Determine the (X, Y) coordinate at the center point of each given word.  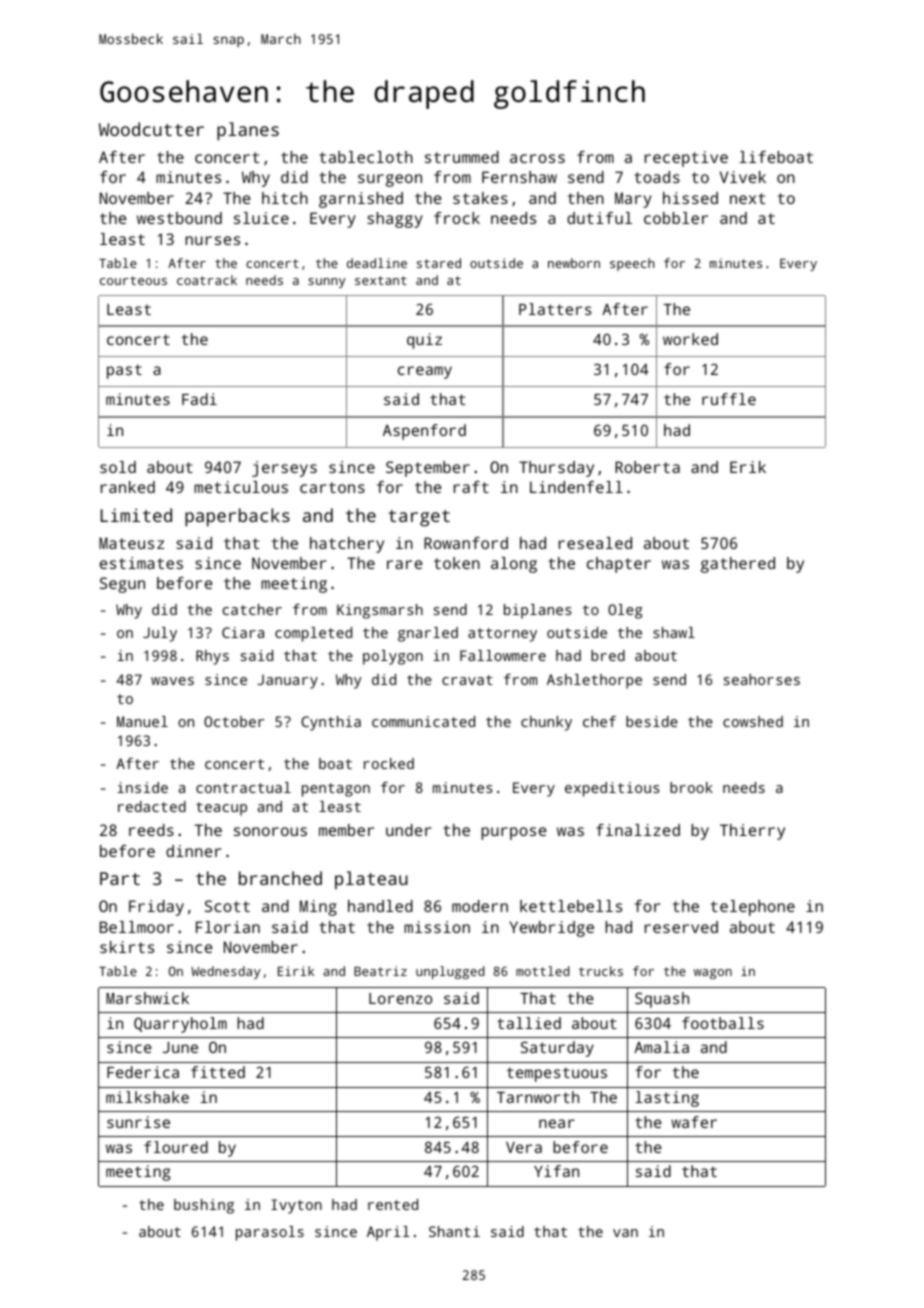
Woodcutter (151, 129)
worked (690, 339)
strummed (462, 157)
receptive (686, 159)
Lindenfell (576, 487)
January (288, 681)
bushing (204, 1206)
